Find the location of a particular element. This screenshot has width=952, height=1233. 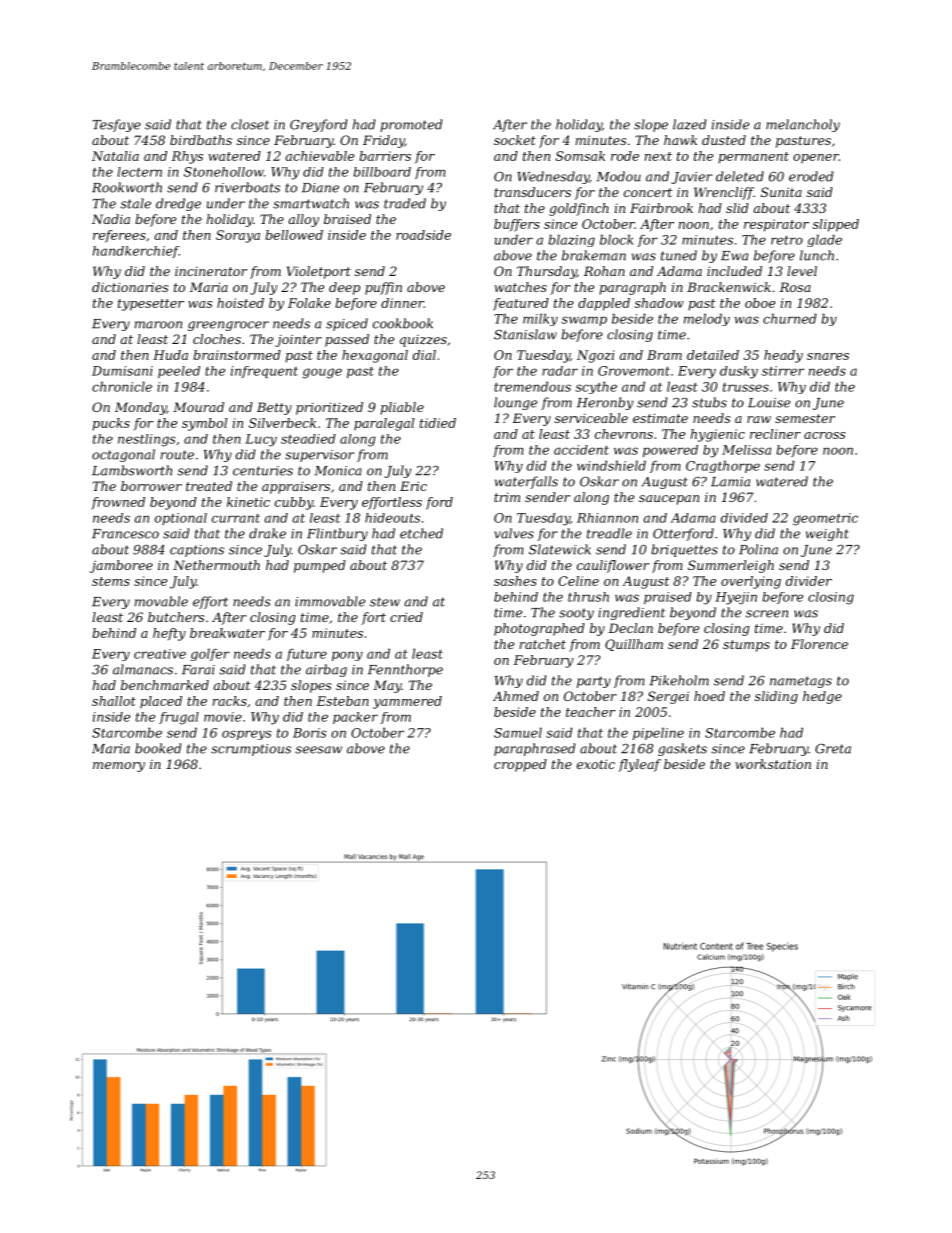

closet is located at coordinates (250, 124).
